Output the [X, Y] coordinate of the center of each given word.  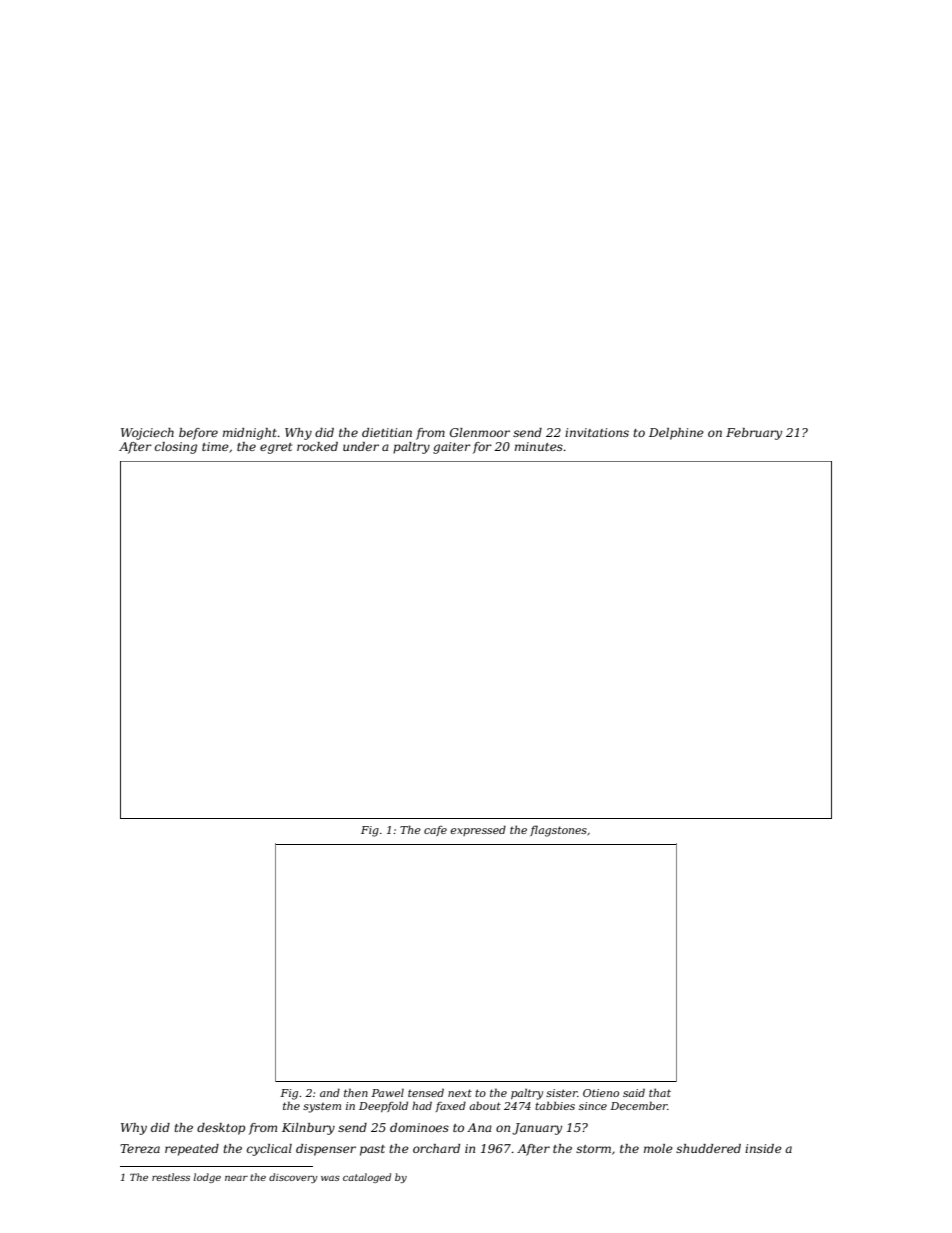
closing [176, 448]
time [215, 446]
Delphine [676, 434]
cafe [435, 831]
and [330, 1092]
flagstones [558, 831]
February [754, 434]
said [634, 1092]
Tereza [140, 1148]
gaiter [452, 448]
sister [561, 1093]
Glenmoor [480, 432]
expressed [478, 830]
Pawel [387, 1092]
